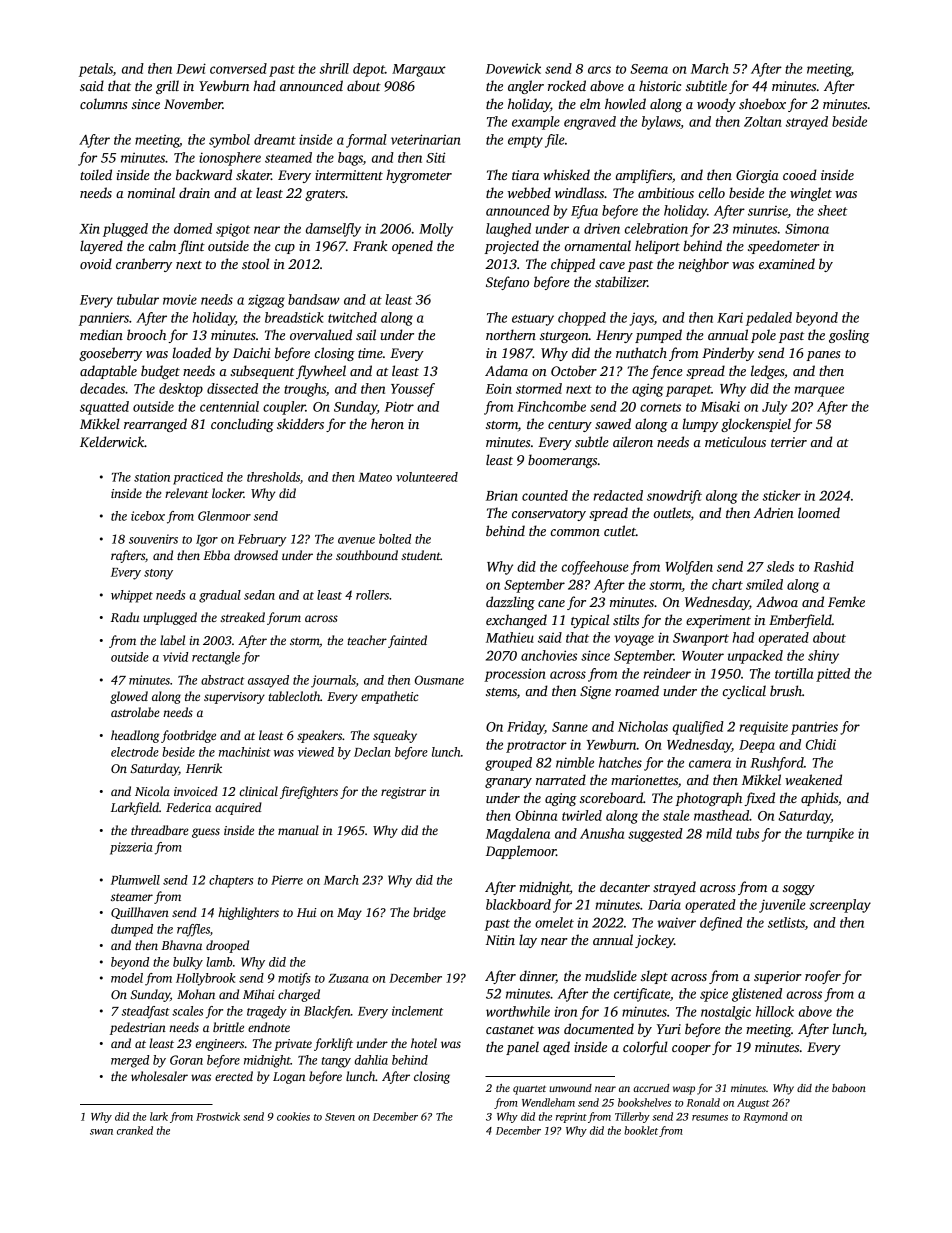 The width and height of the screenshot is (952, 1233). I want to click on cookies, so click(293, 1116).
